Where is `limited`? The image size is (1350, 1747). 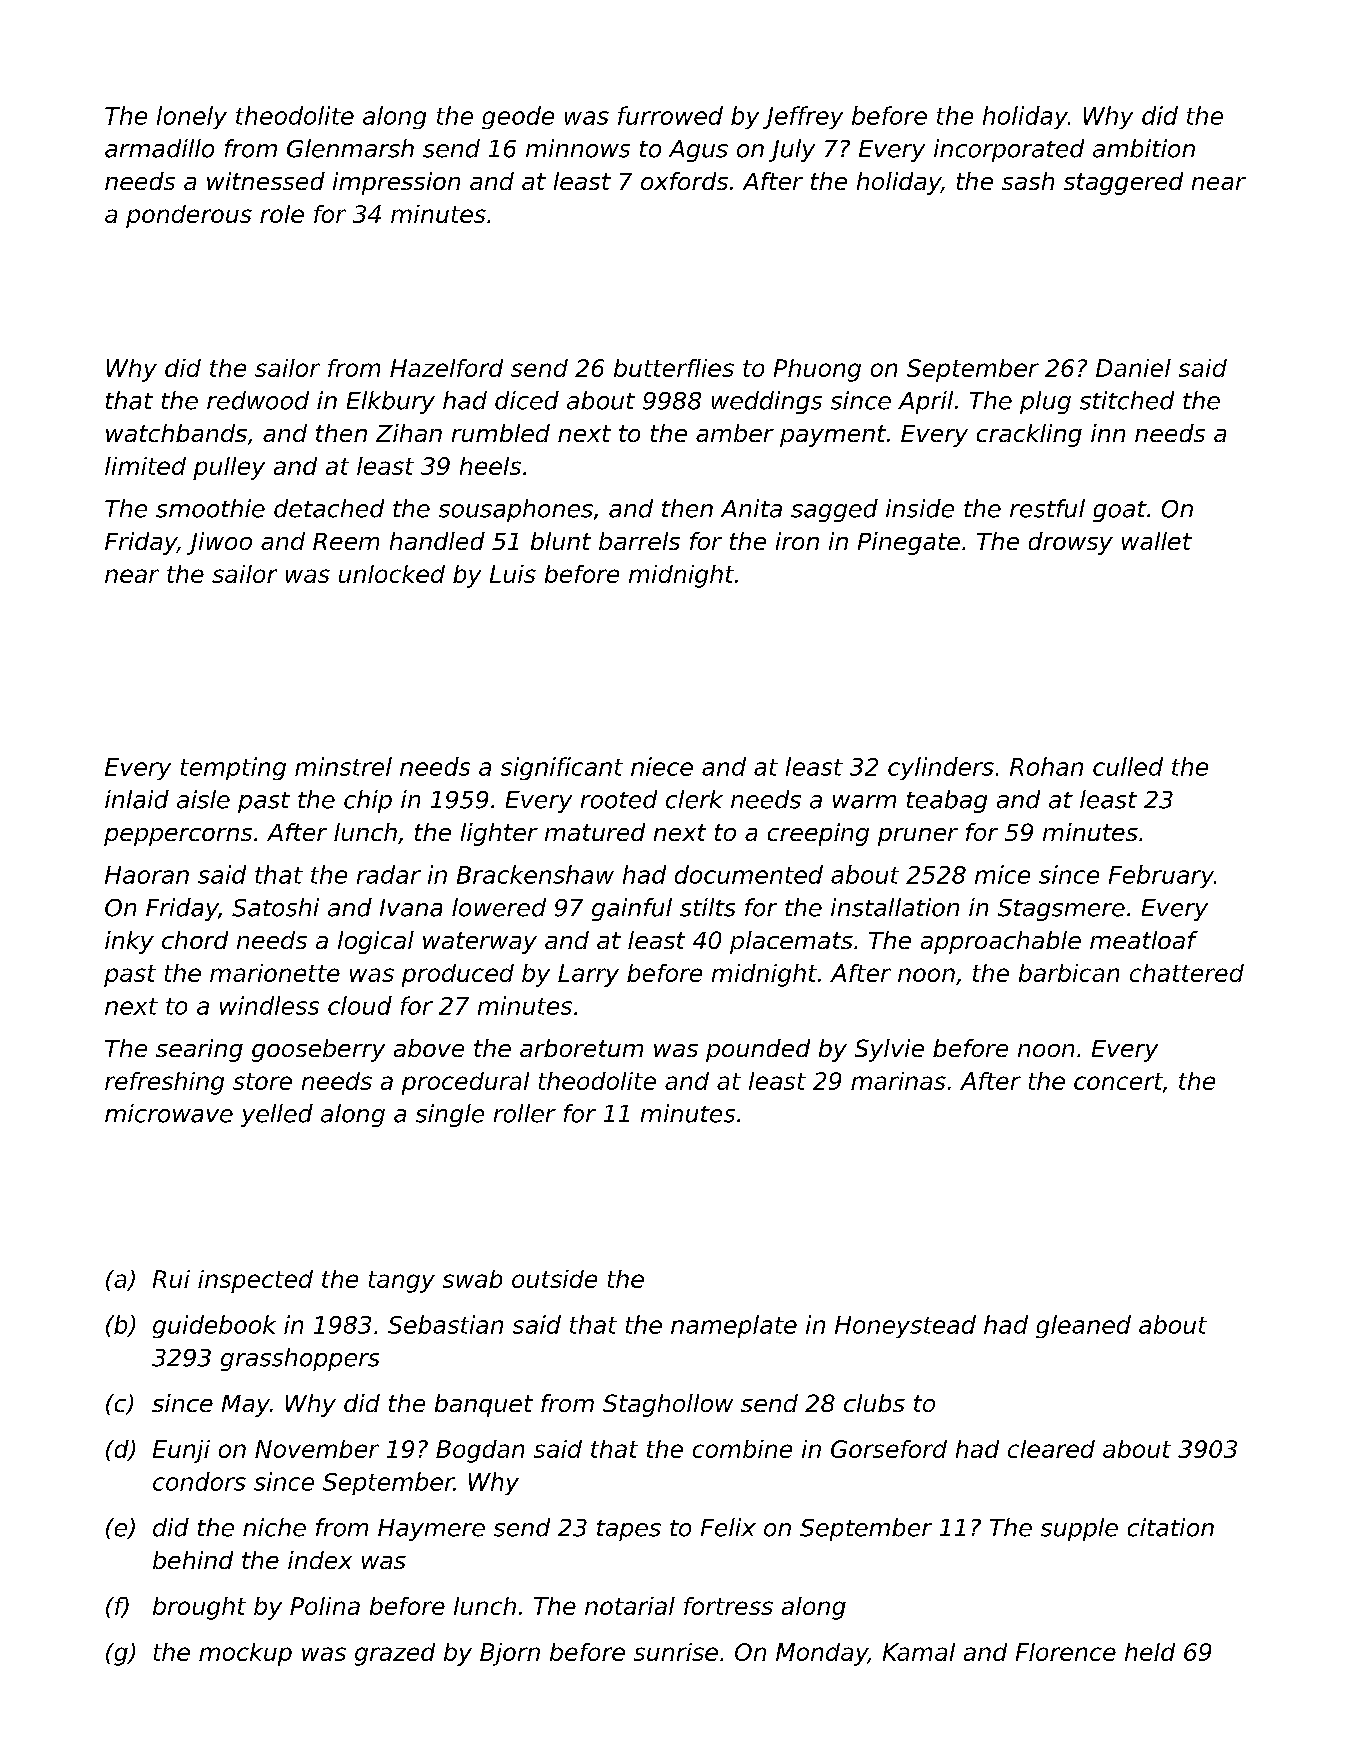
limited is located at coordinates (145, 466).
